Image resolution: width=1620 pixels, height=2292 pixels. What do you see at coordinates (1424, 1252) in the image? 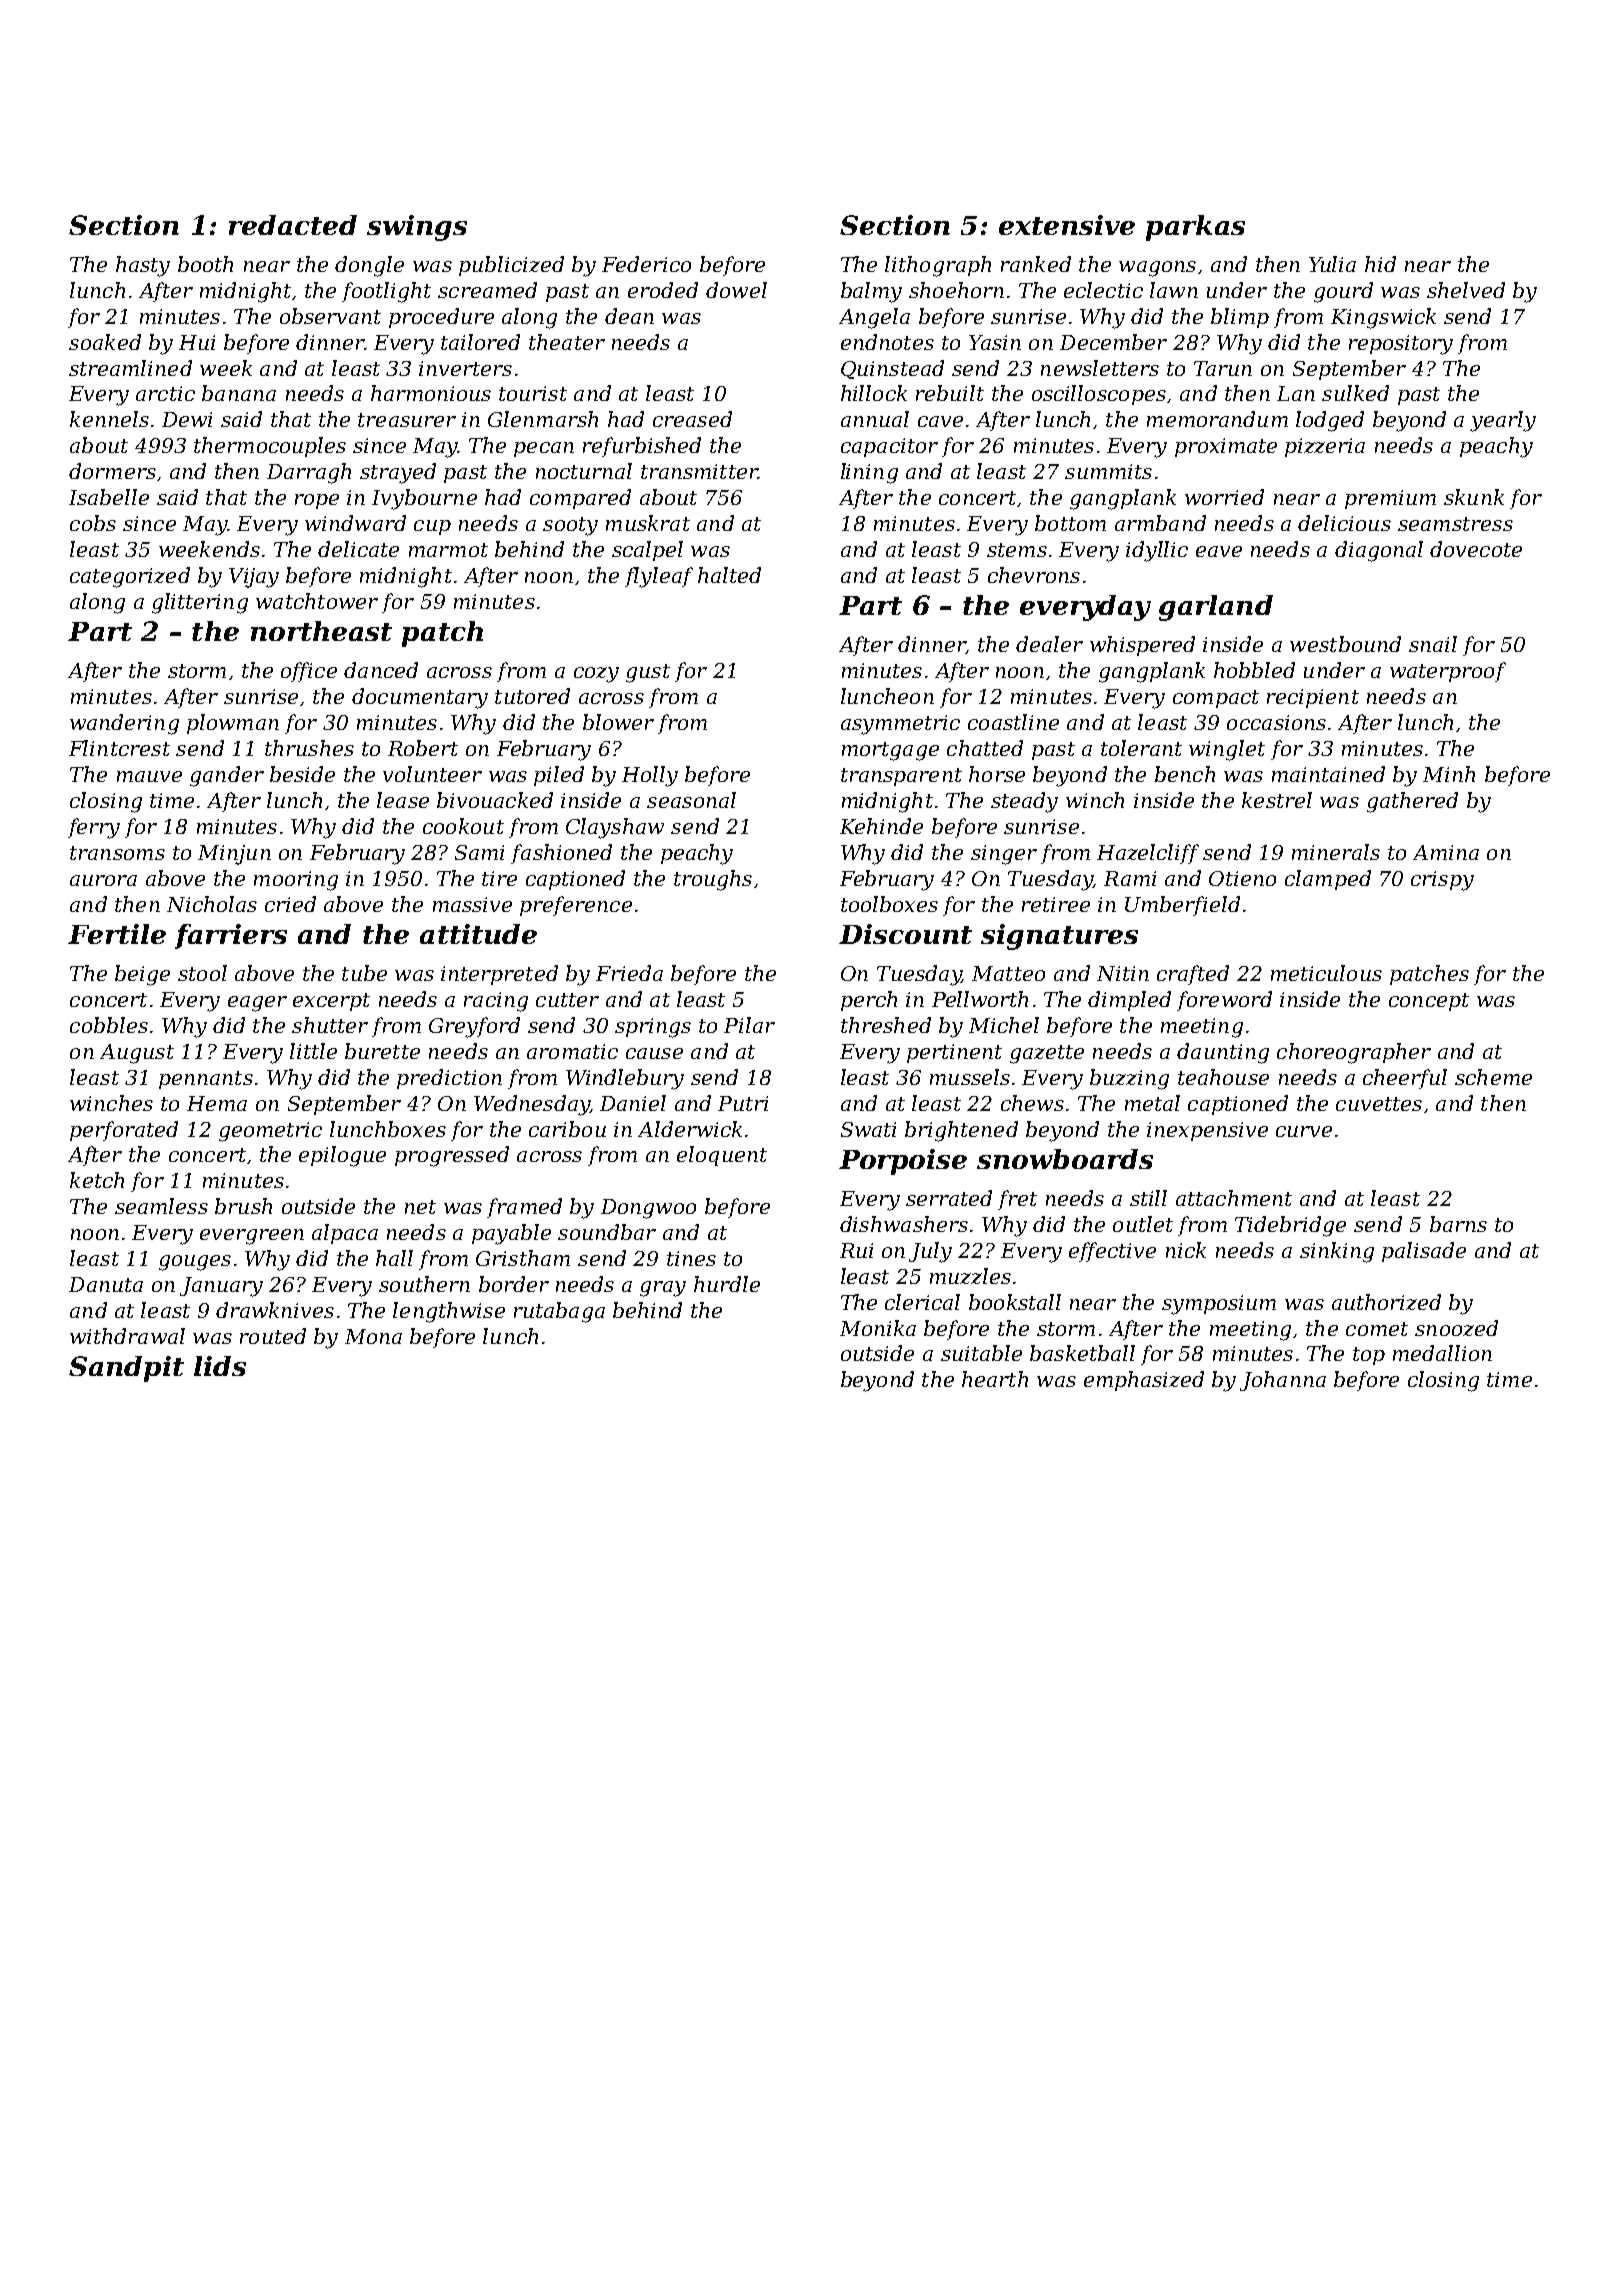
I see `palisade` at bounding box center [1424, 1252].
